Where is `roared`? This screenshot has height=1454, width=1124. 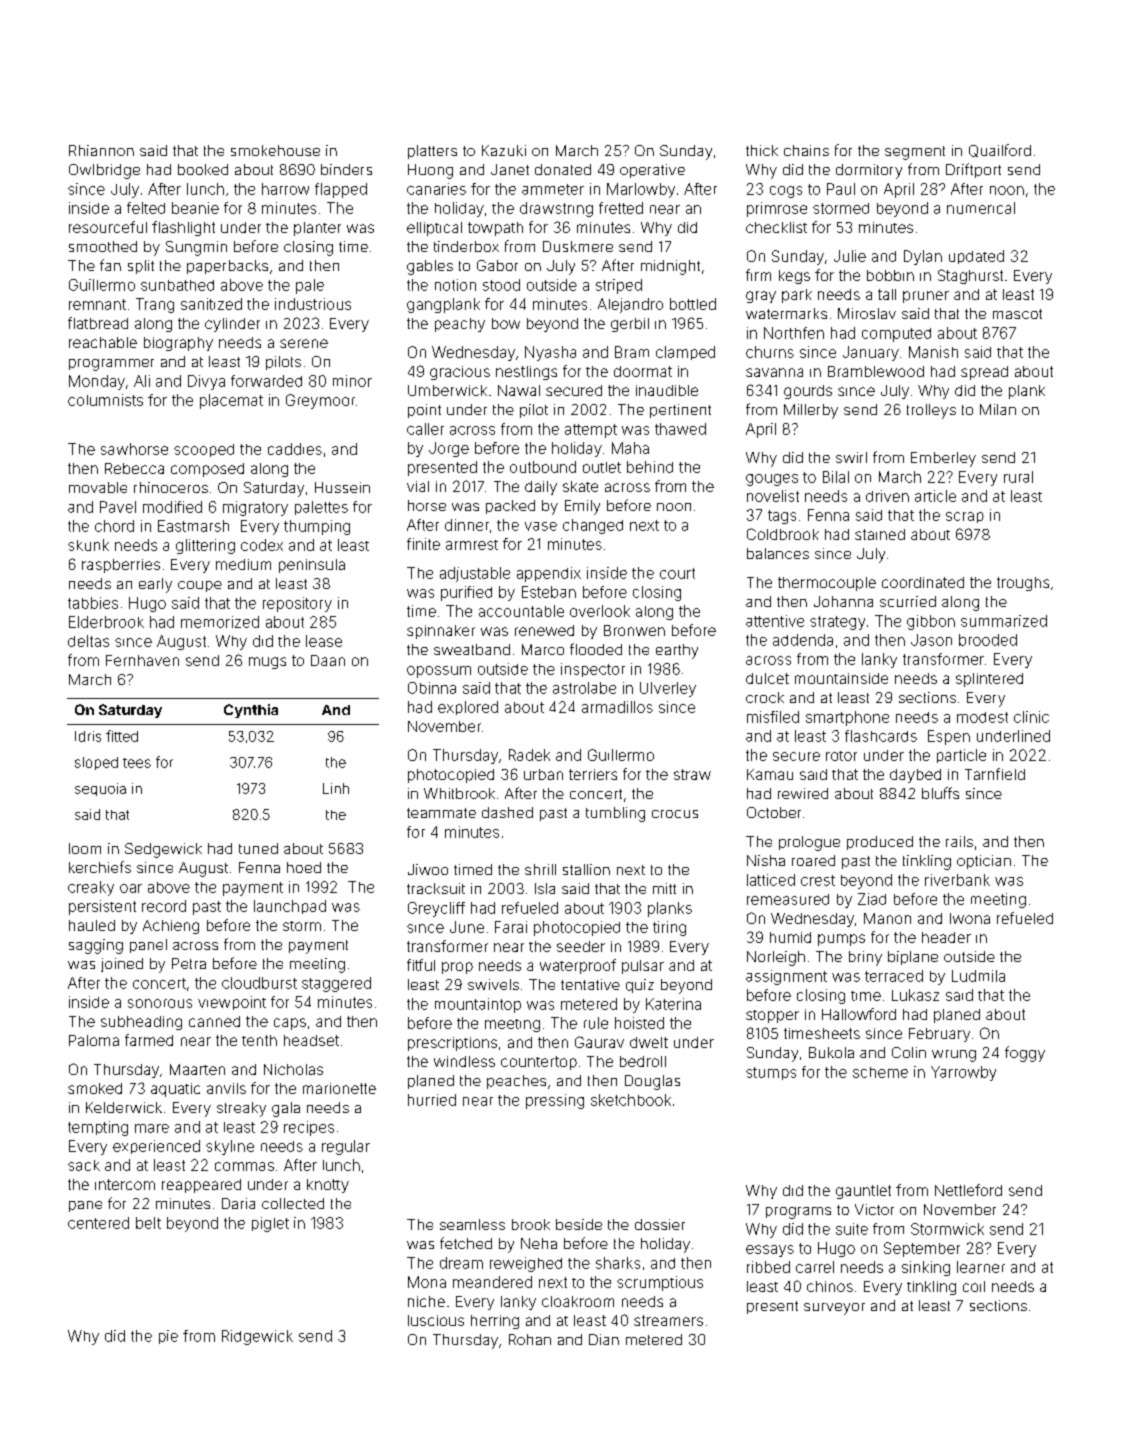 roared is located at coordinates (813, 860).
